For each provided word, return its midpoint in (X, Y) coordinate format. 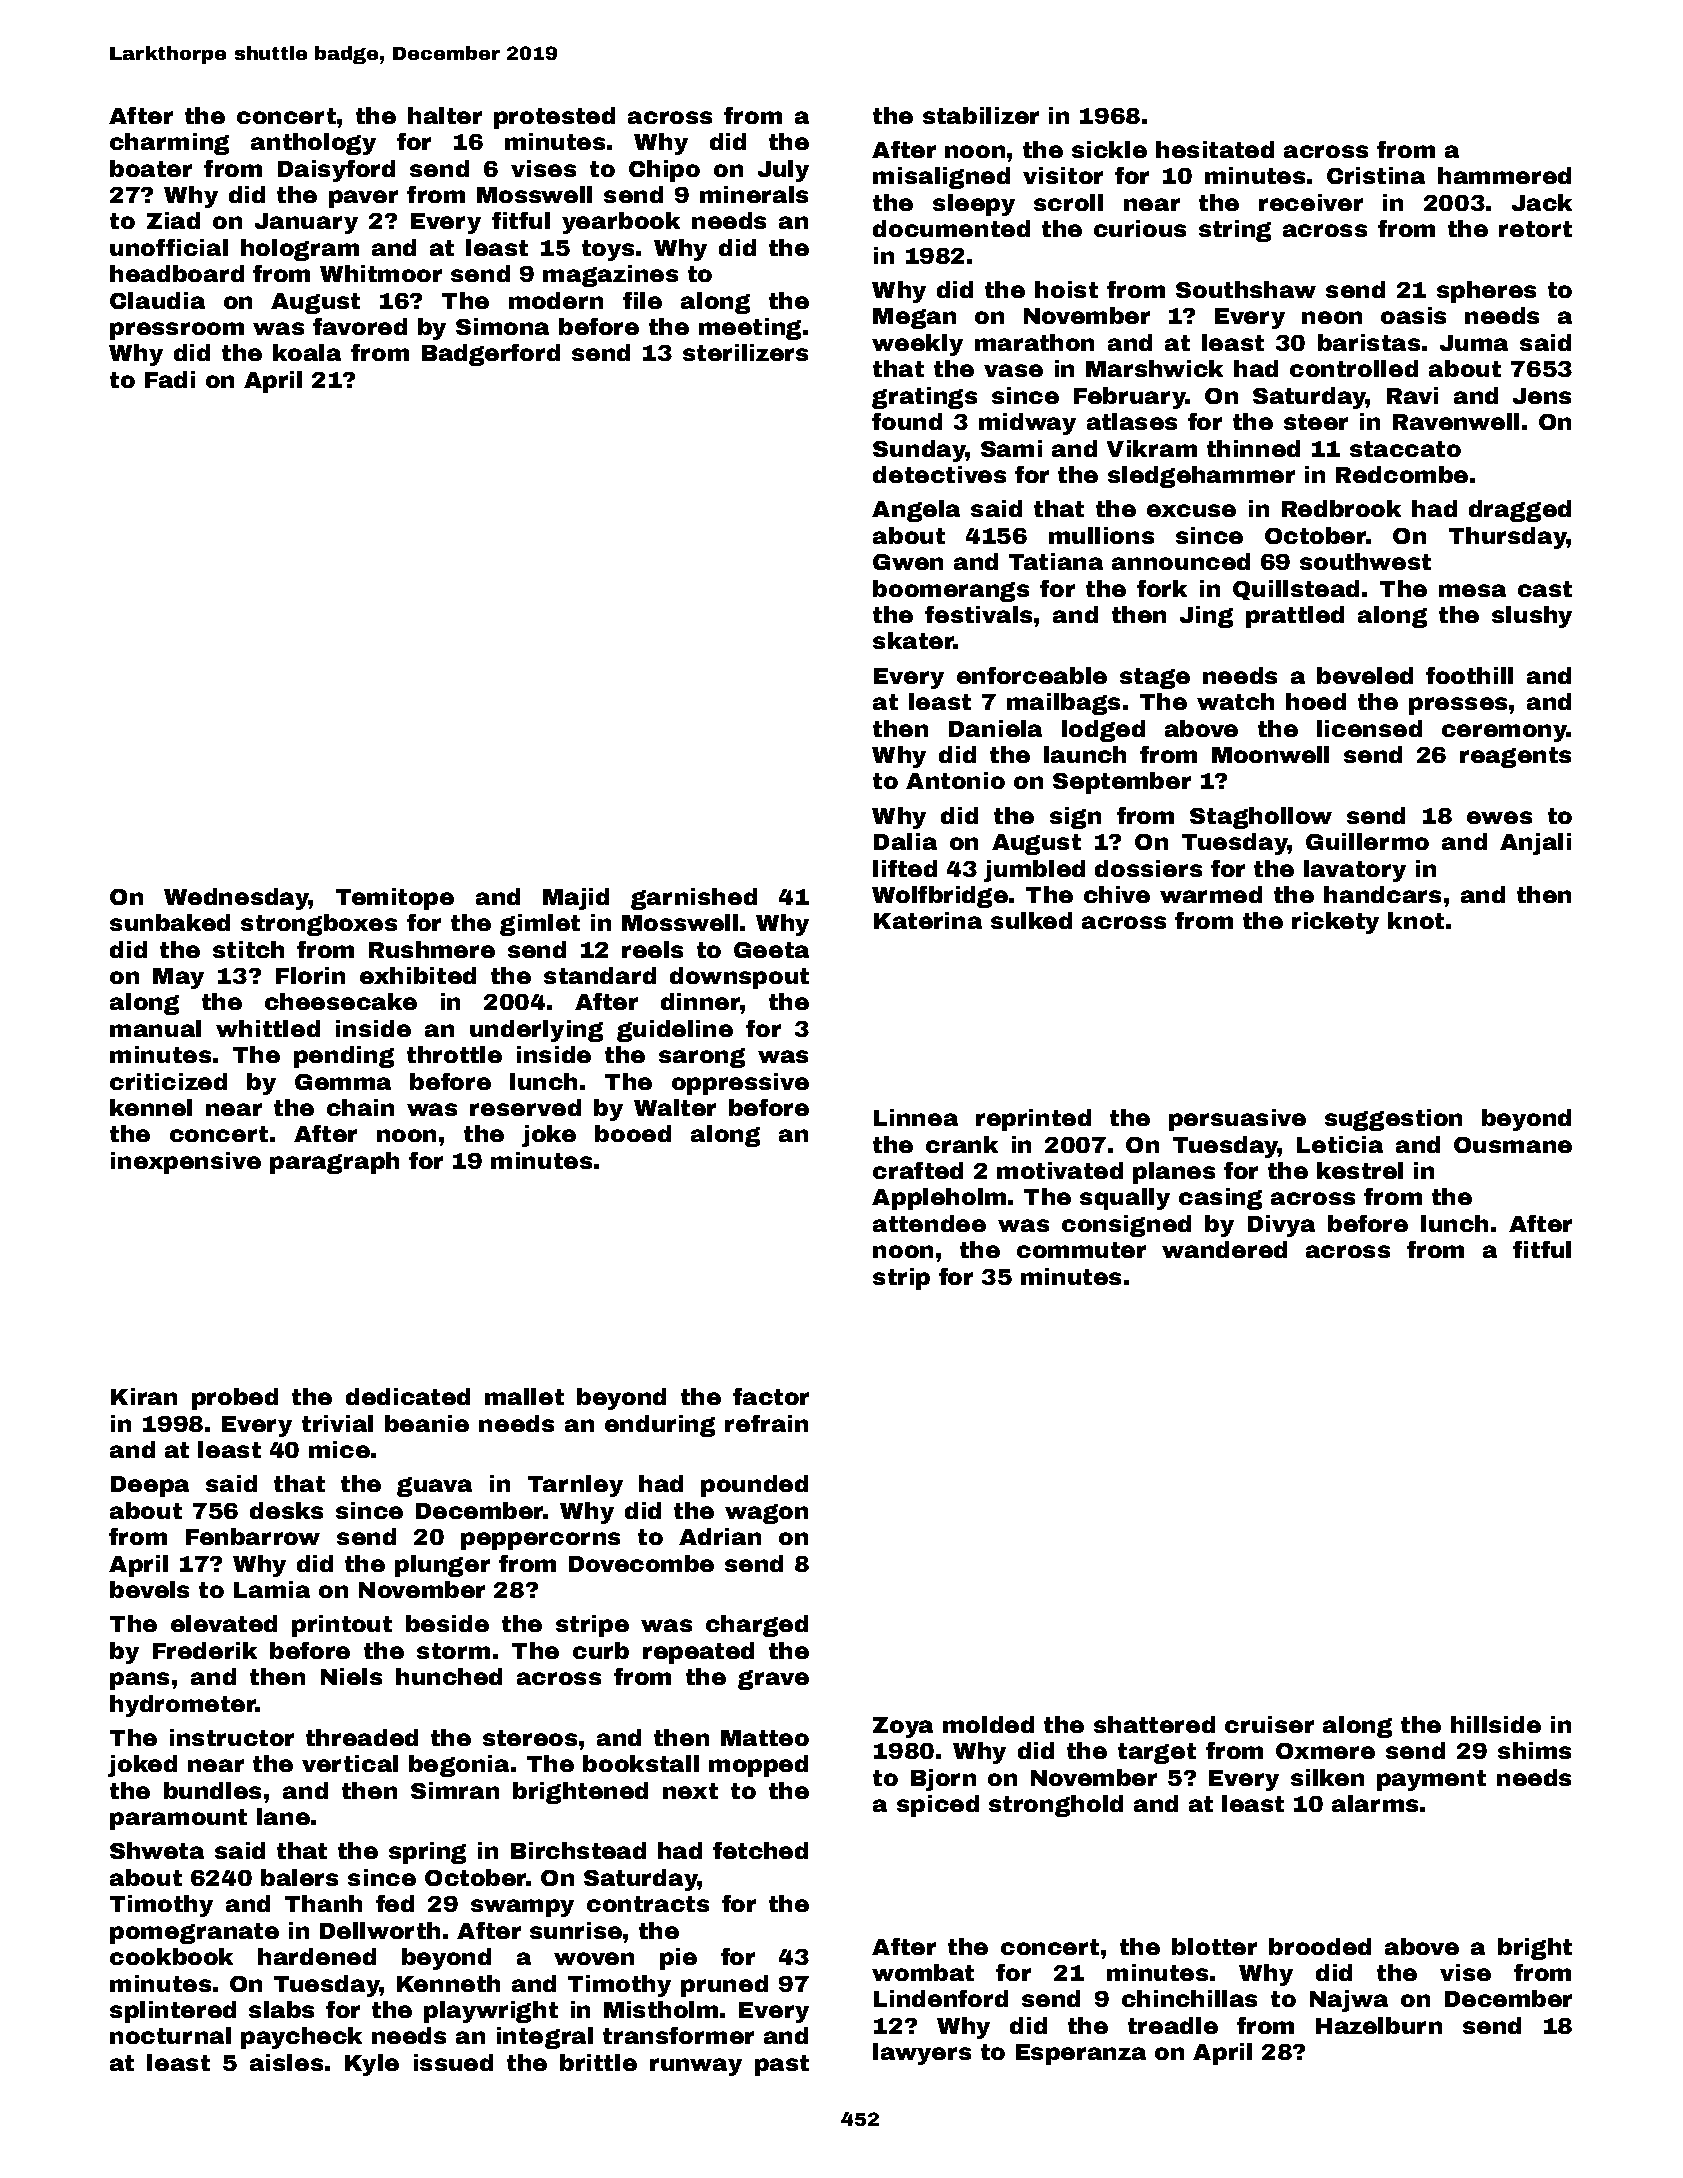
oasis (1413, 315)
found (907, 421)
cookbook (171, 1956)
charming (169, 144)
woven (594, 1958)
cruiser (1269, 1724)
